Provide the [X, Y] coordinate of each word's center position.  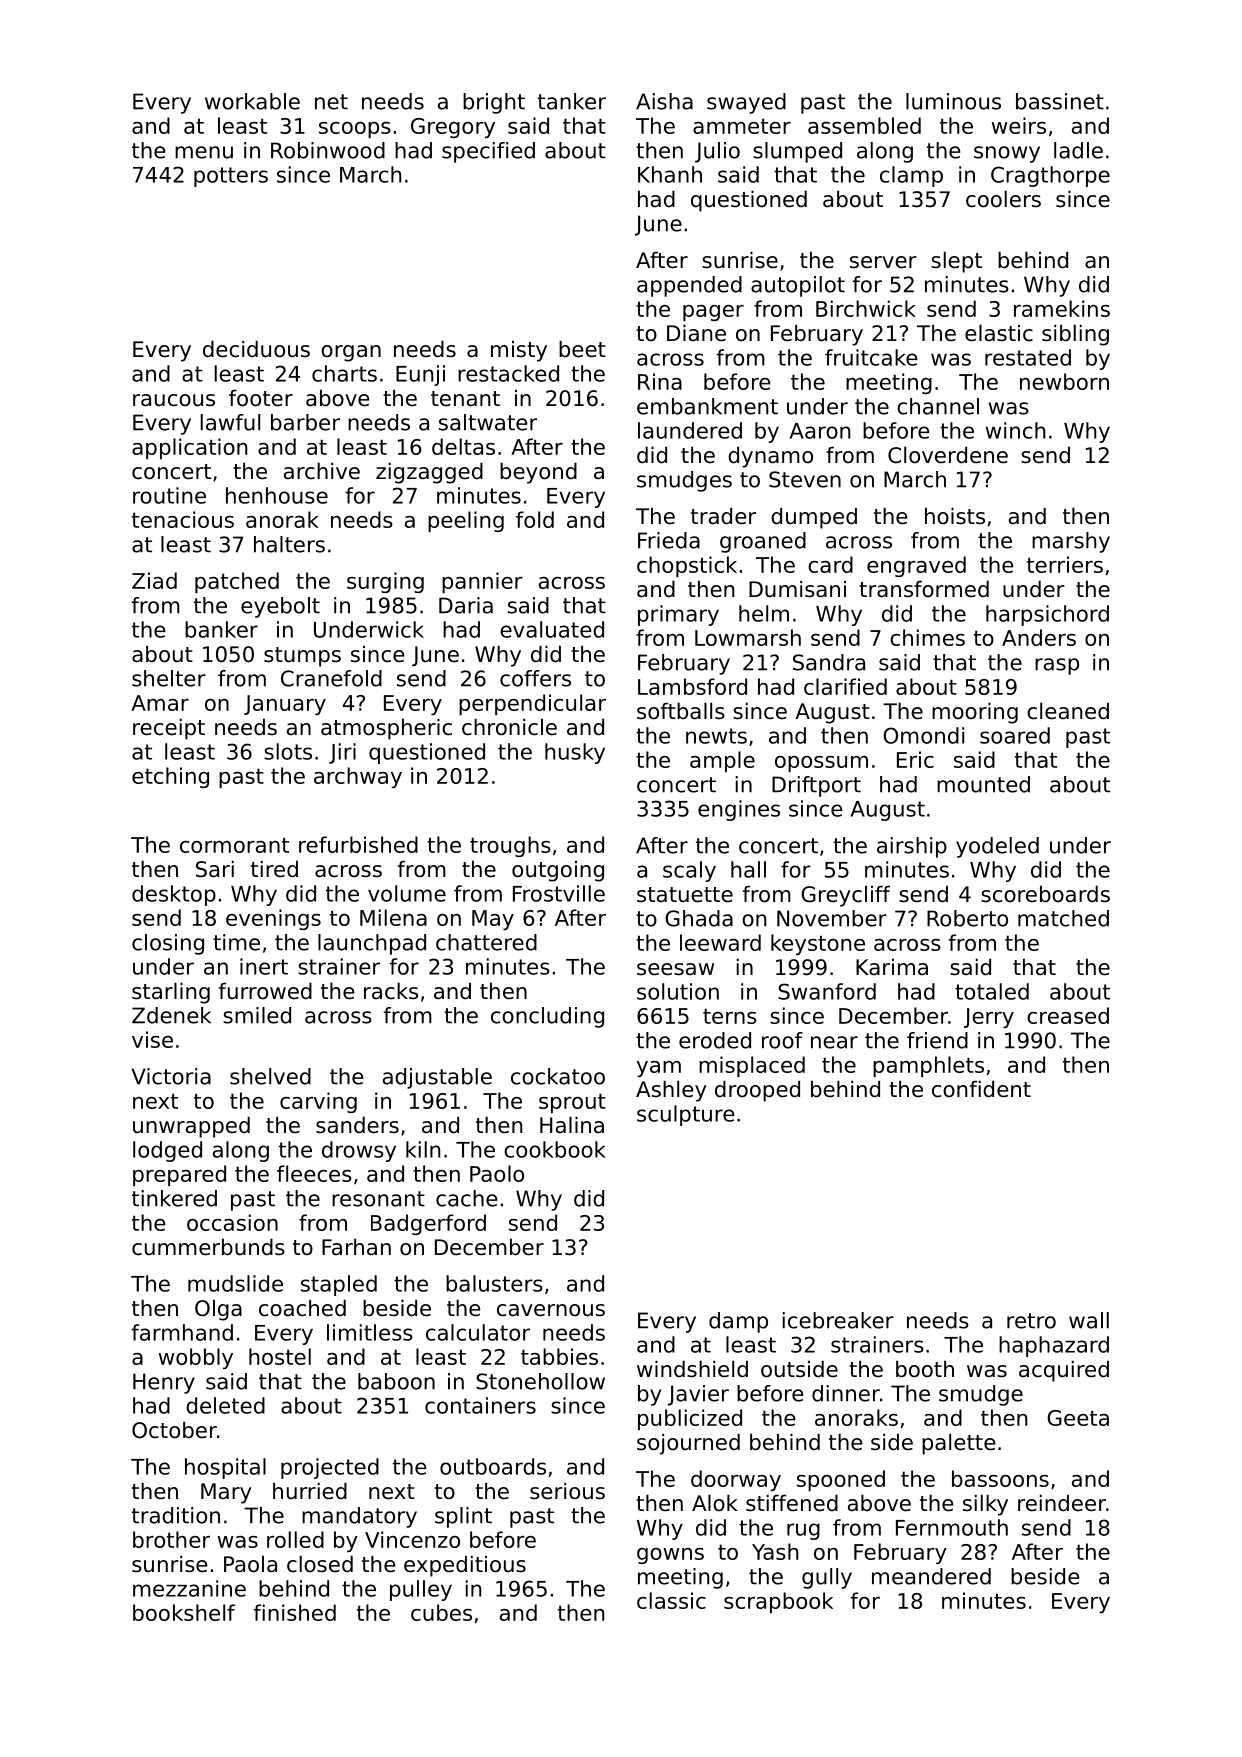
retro [1031, 1321]
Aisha [664, 101]
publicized [690, 1419]
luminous [953, 101]
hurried [310, 1491]
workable [252, 101]
